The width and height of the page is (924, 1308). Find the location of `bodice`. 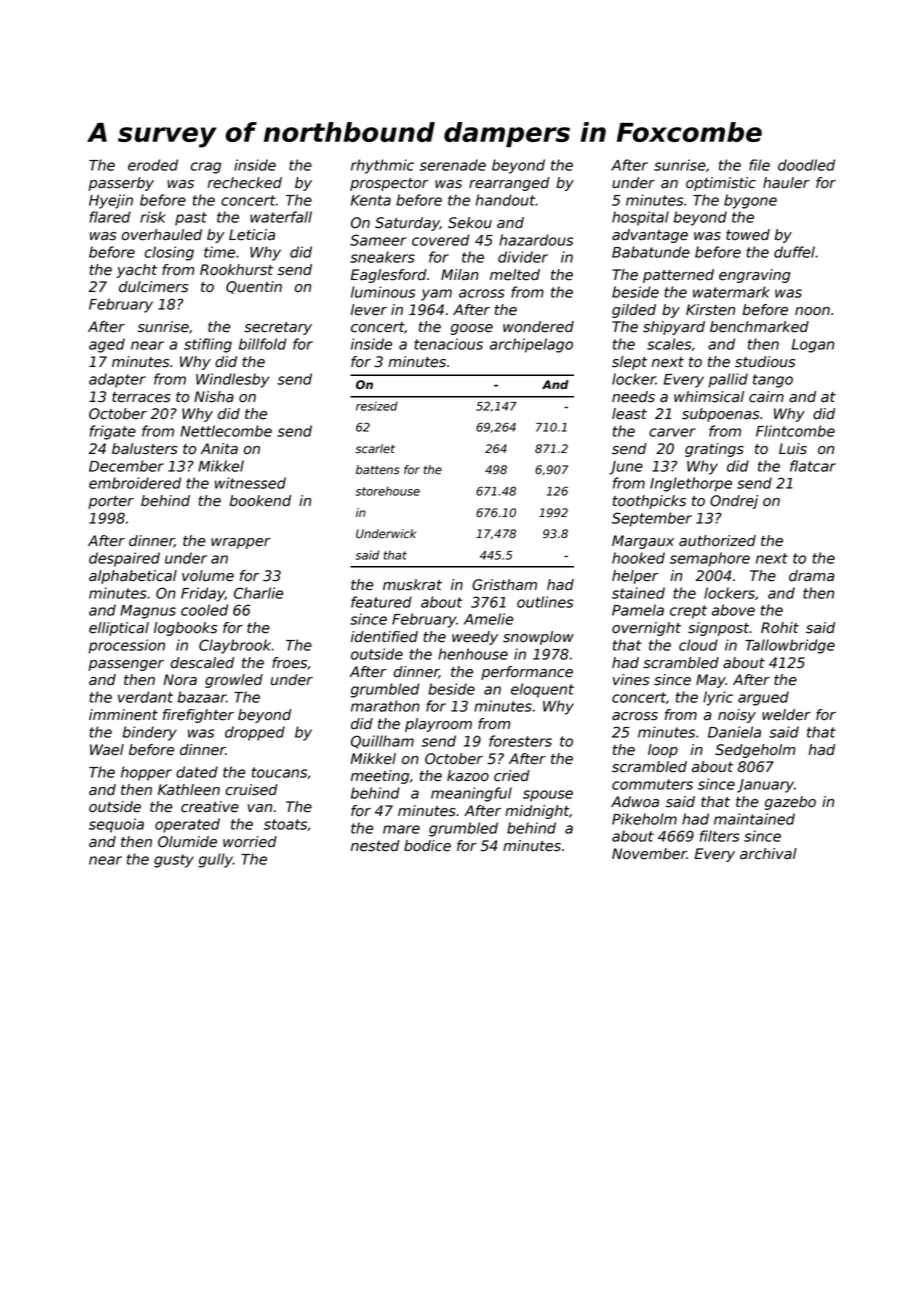

bodice is located at coordinates (427, 846).
